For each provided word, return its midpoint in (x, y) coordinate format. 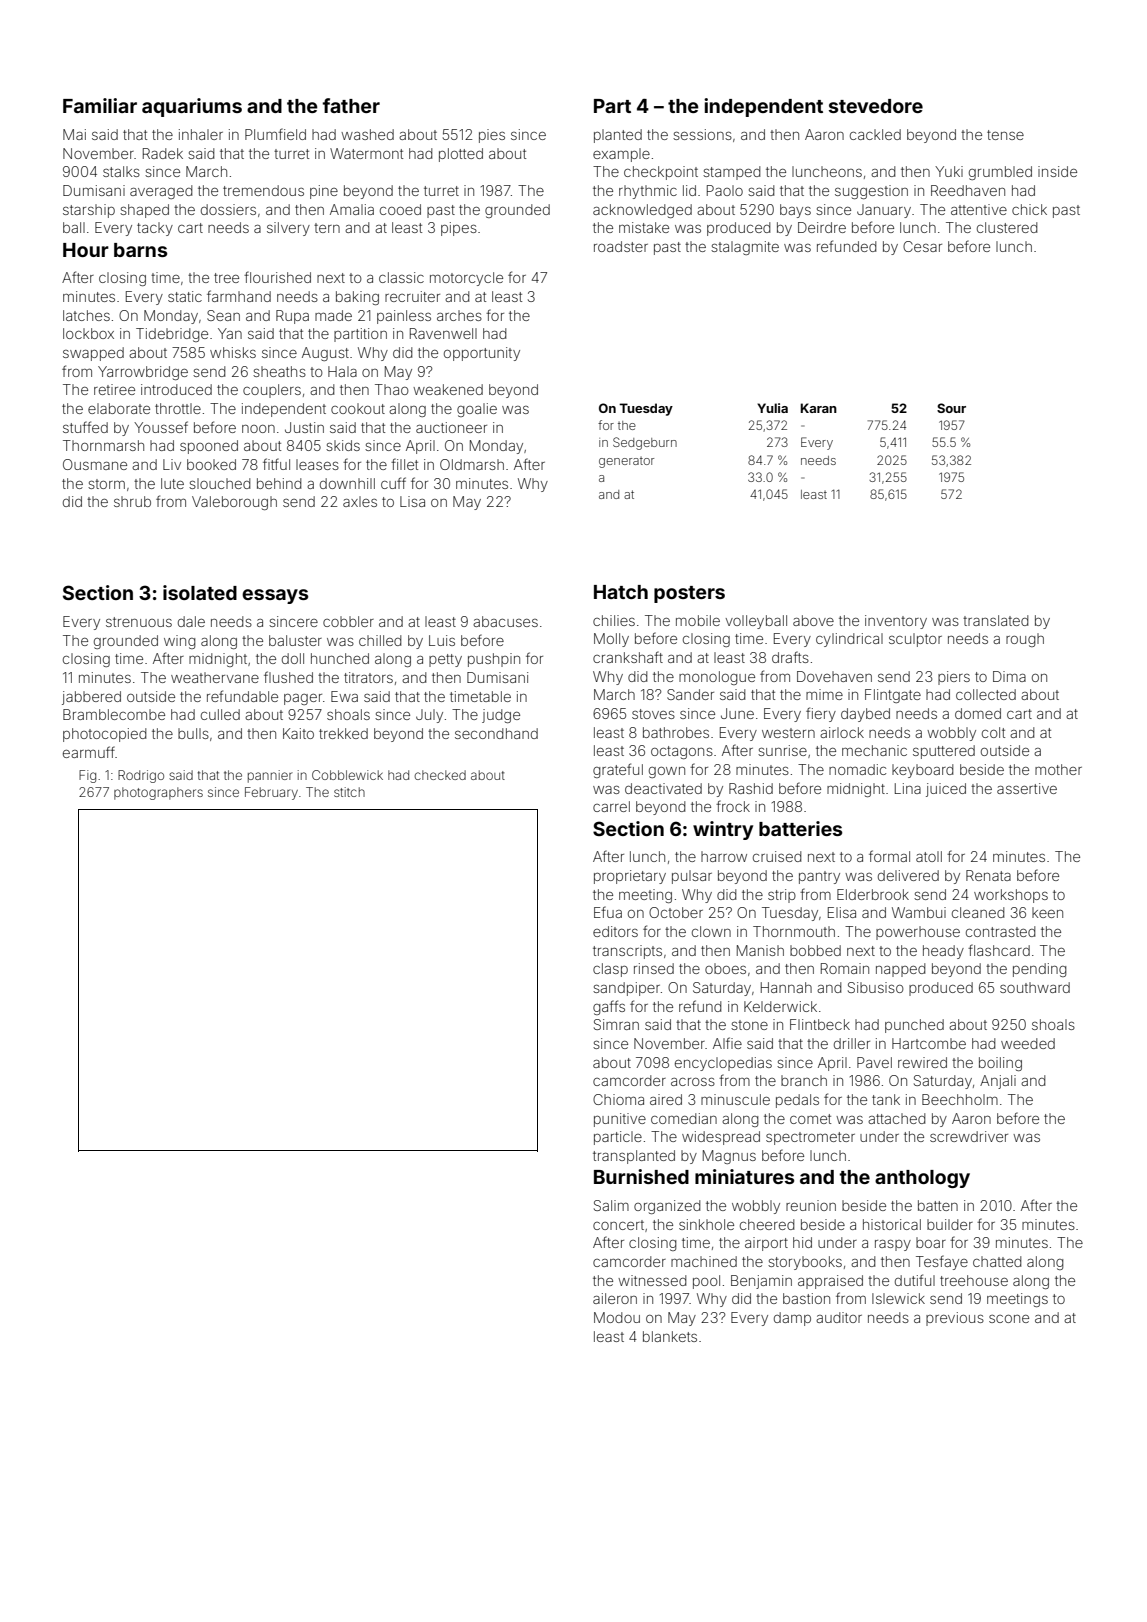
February (271, 793)
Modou (617, 1317)
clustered (1007, 227)
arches (459, 315)
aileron (615, 1298)
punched (914, 1026)
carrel (611, 806)
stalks (121, 171)
